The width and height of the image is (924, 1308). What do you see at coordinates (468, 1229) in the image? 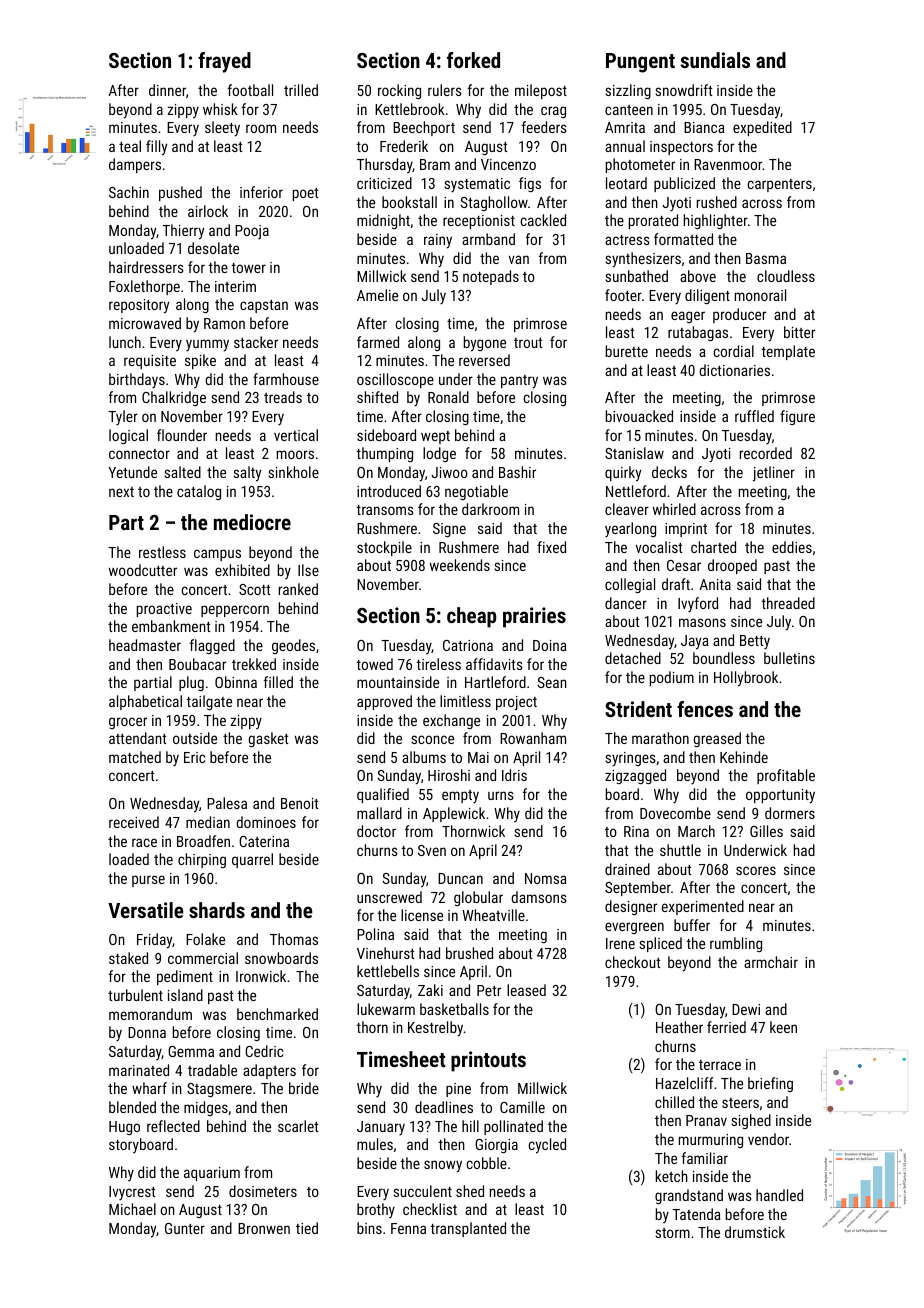
I see `transplanted` at bounding box center [468, 1229].
